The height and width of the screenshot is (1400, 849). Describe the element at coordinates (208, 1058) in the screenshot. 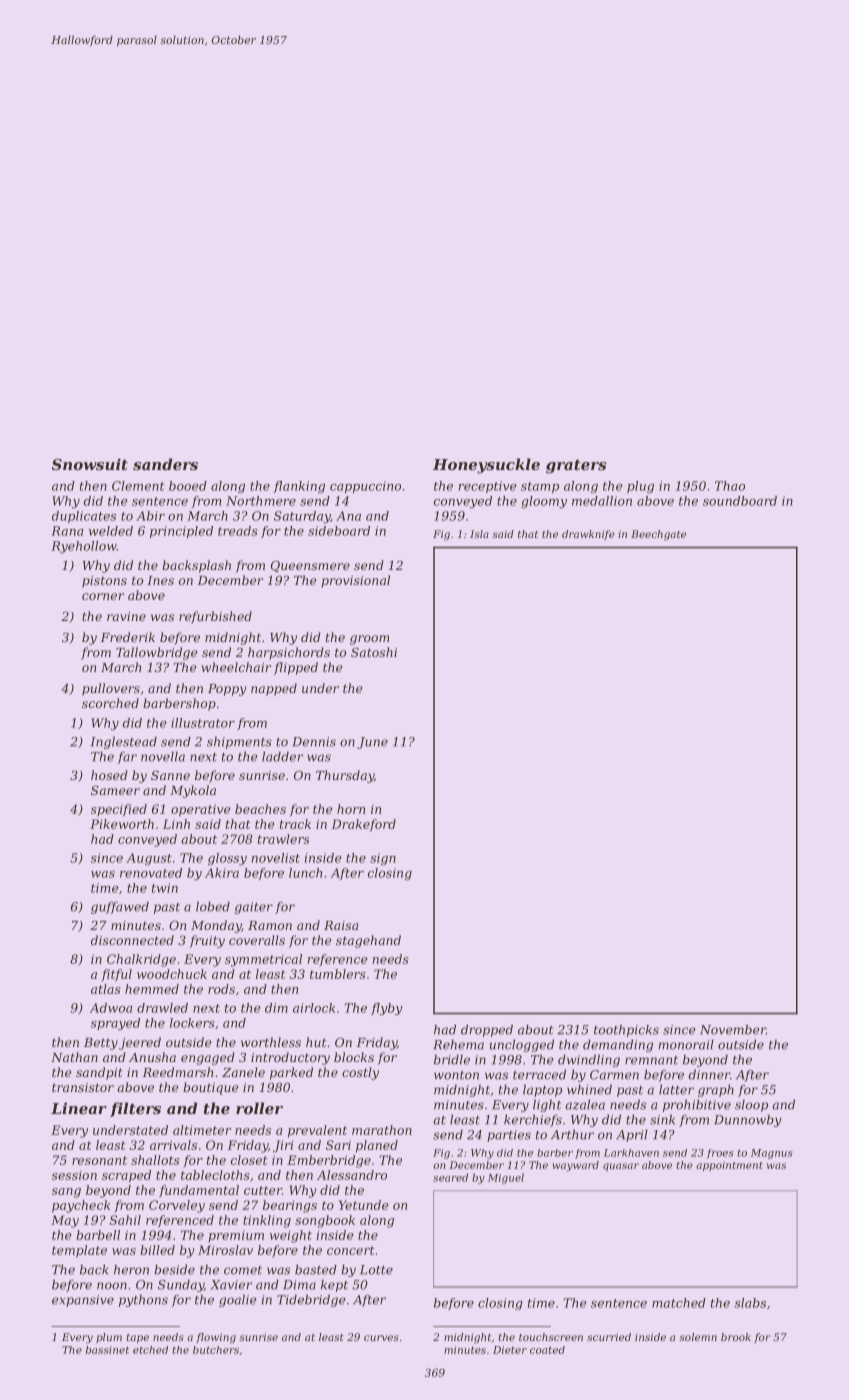

I see `engaged` at that location.
